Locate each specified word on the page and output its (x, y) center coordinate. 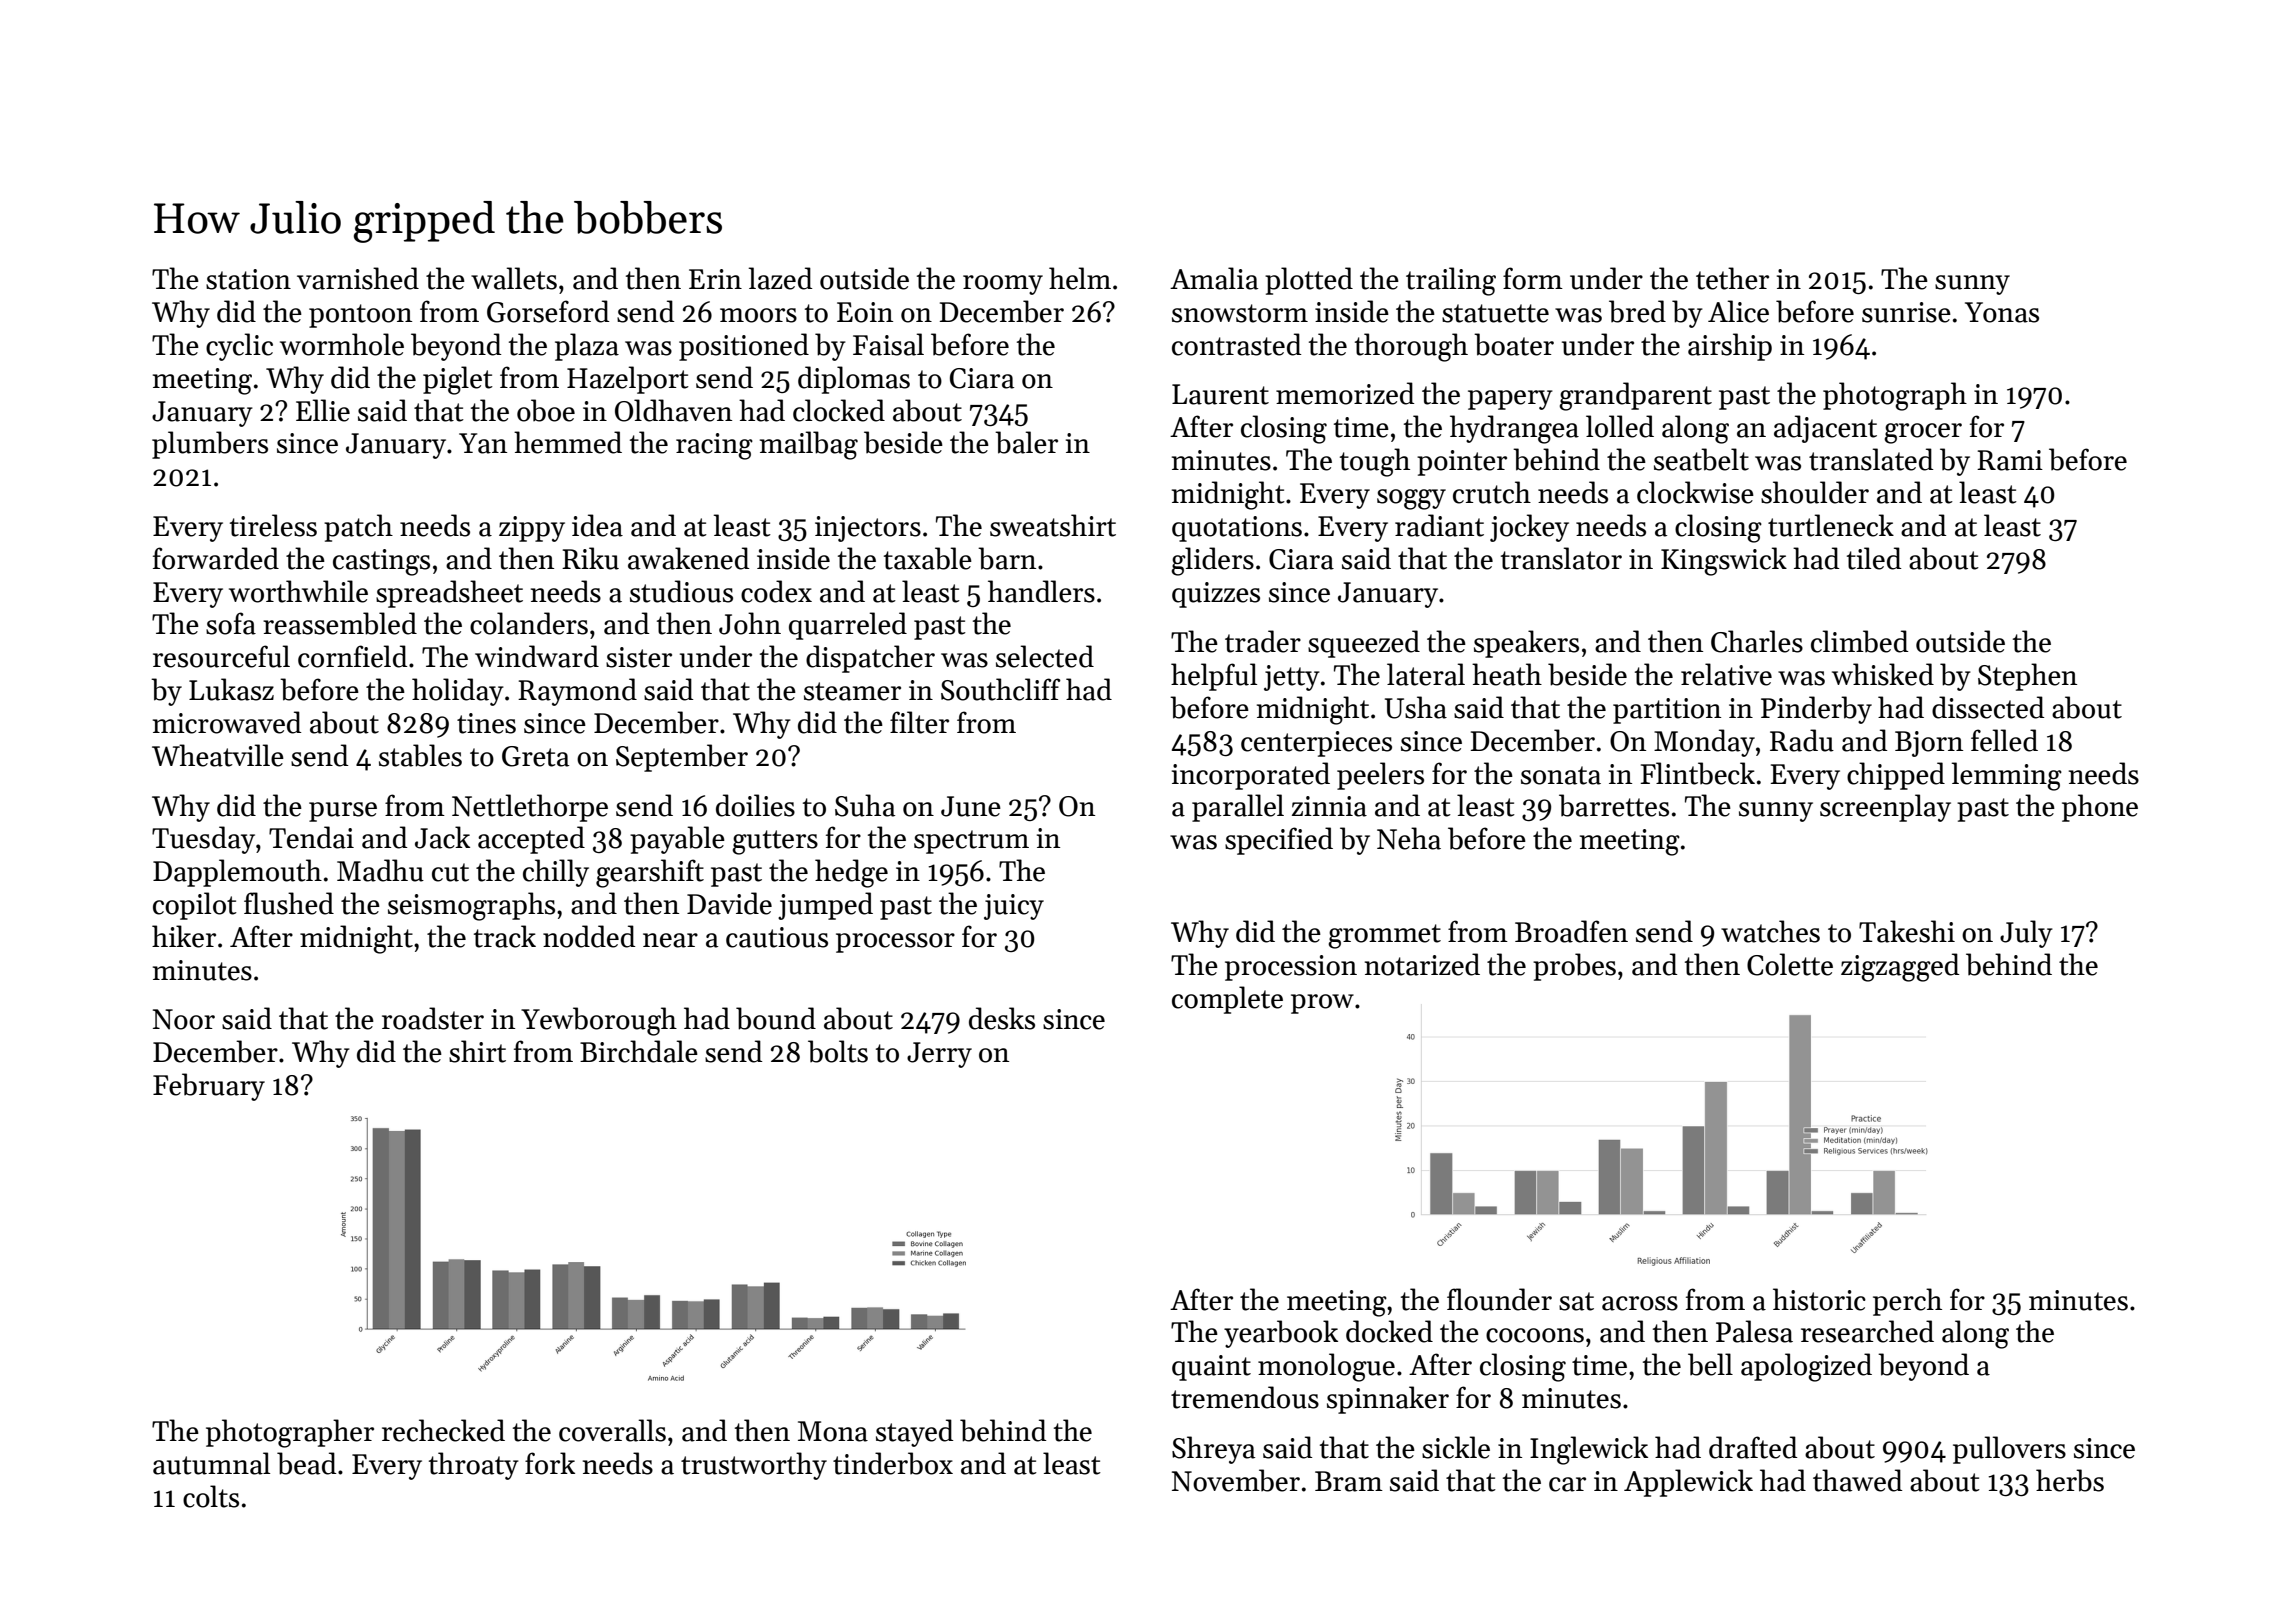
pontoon (360, 316)
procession (1291, 968)
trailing (1451, 281)
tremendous (1245, 1397)
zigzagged (1900, 967)
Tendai (311, 837)
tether (1732, 278)
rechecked (443, 1430)
